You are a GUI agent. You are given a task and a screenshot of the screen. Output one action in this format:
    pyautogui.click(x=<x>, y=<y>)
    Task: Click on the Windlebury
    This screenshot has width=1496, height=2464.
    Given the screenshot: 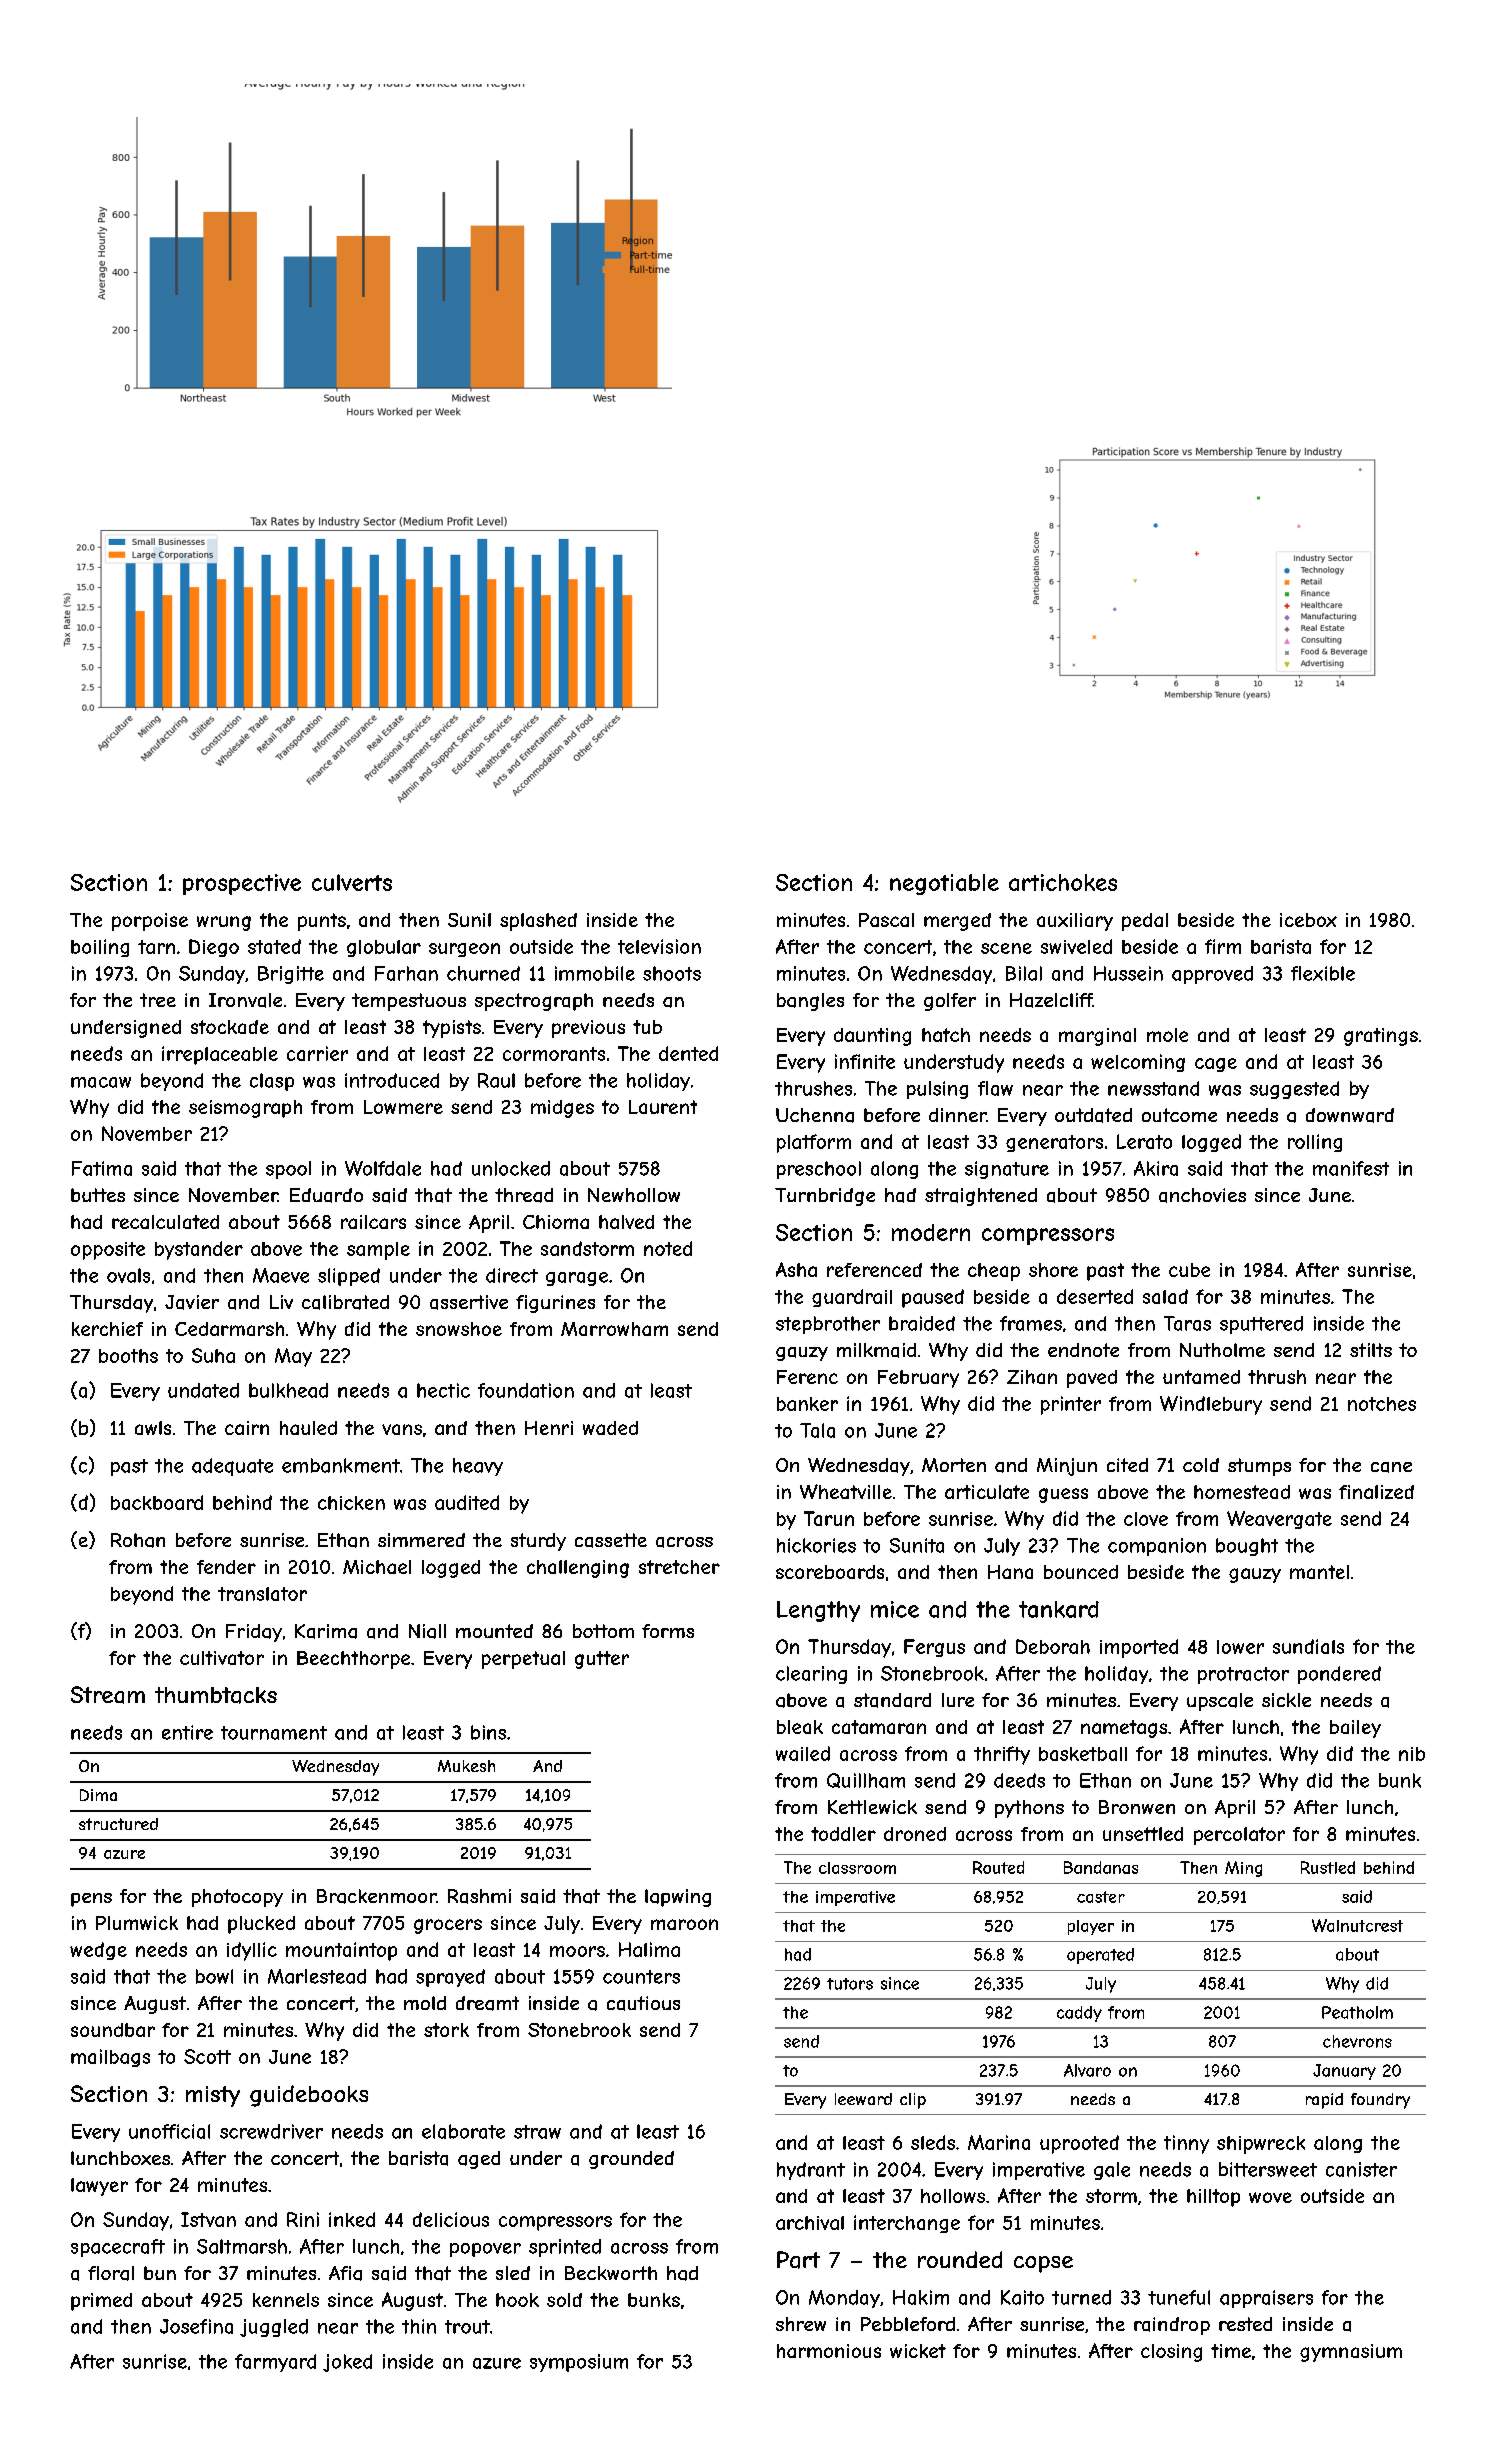 What is the action you would take?
    pyautogui.click(x=1211, y=1405)
